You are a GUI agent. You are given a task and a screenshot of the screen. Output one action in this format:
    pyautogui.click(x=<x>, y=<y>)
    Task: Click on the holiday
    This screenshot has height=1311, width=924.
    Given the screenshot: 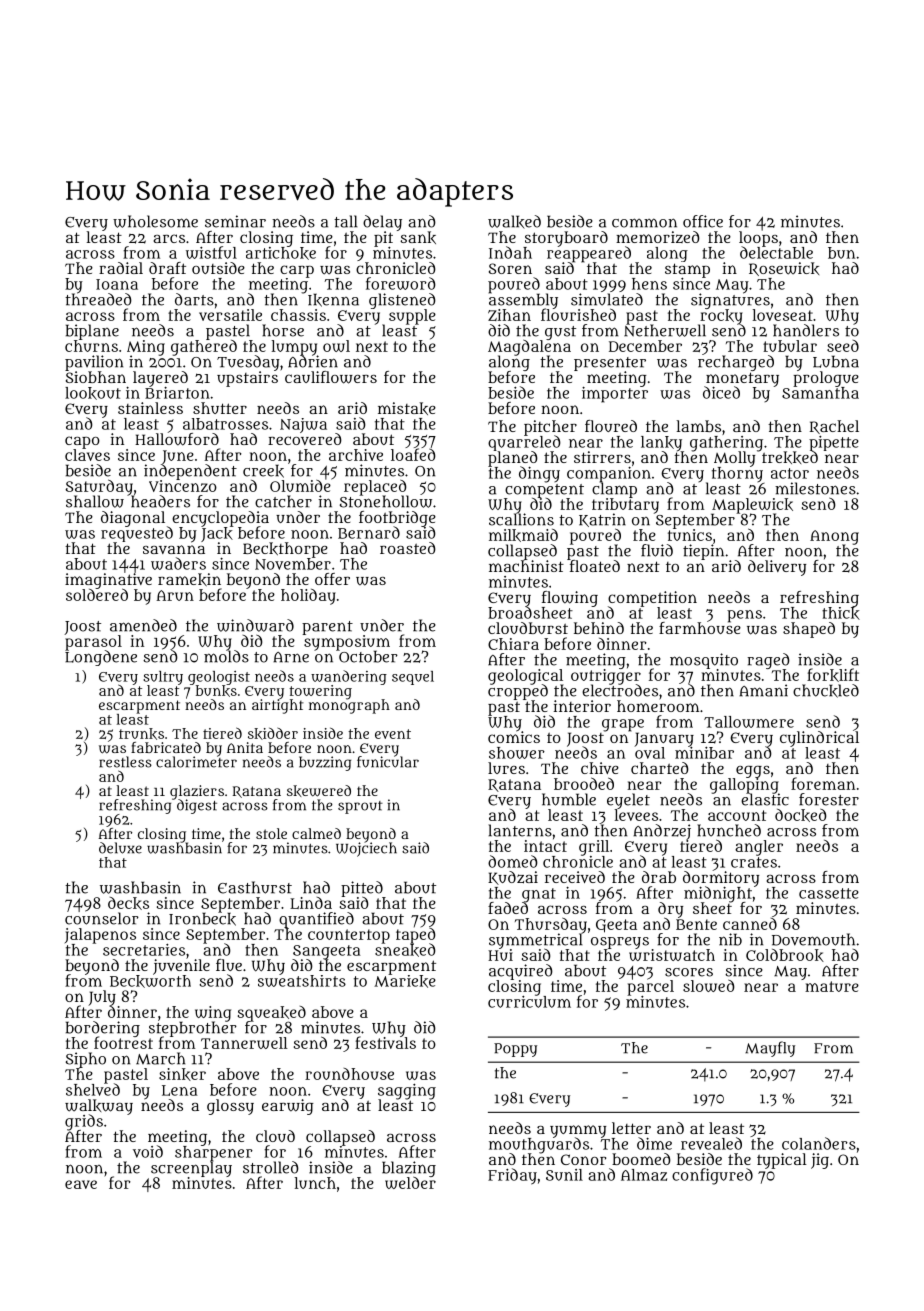 What is the action you would take?
    pyautogui.click(x=308, y=597)
